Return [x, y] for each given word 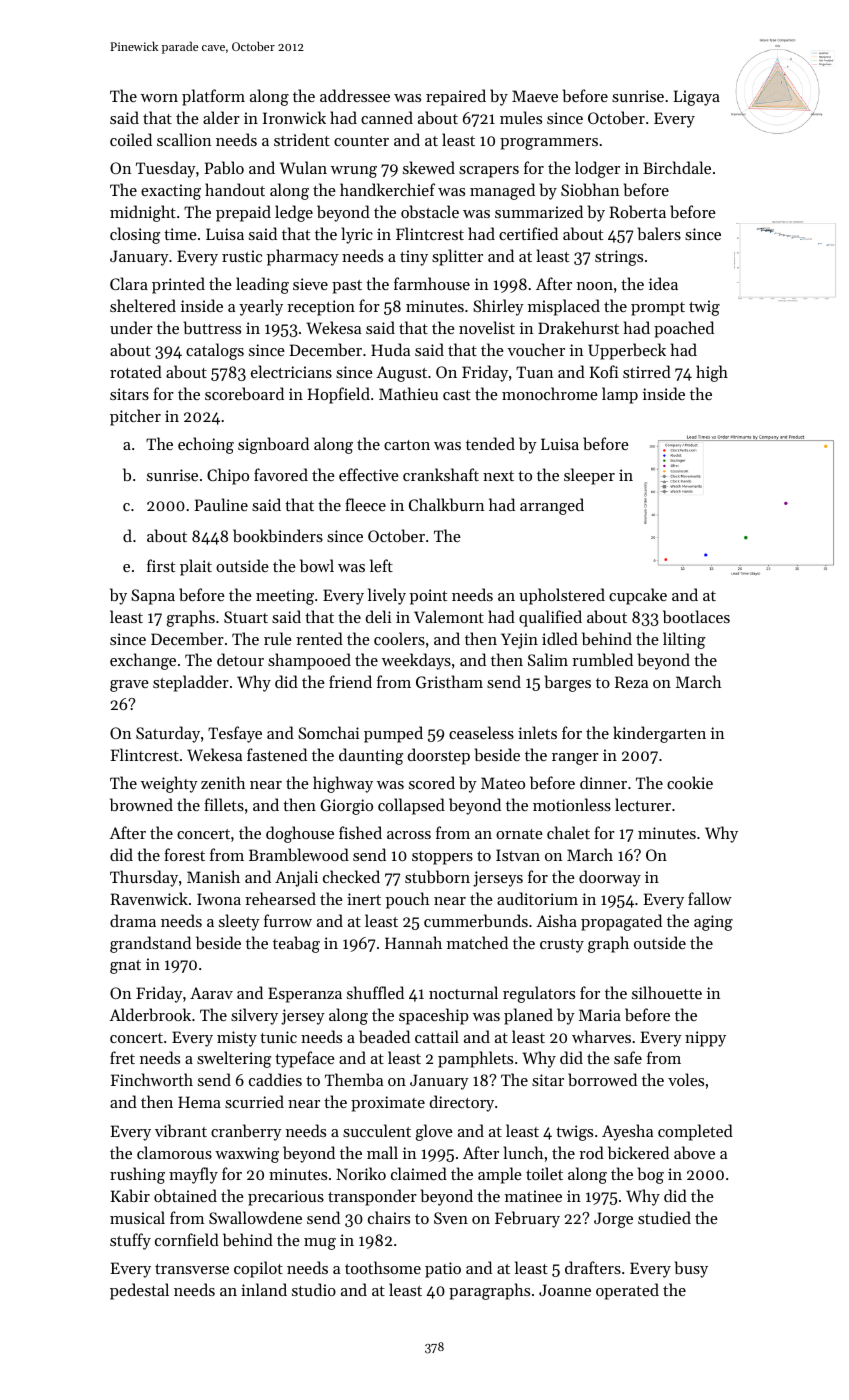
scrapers [489, 172]
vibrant [181, 1130]
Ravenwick [149, 898]
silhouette [667, 992]
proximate [388, 1104]
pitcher [135, 417]
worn [159, 98]
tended [490, 443]
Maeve [535, 96]
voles [686, 1079]
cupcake [638, 596]
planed [528, 1016]
